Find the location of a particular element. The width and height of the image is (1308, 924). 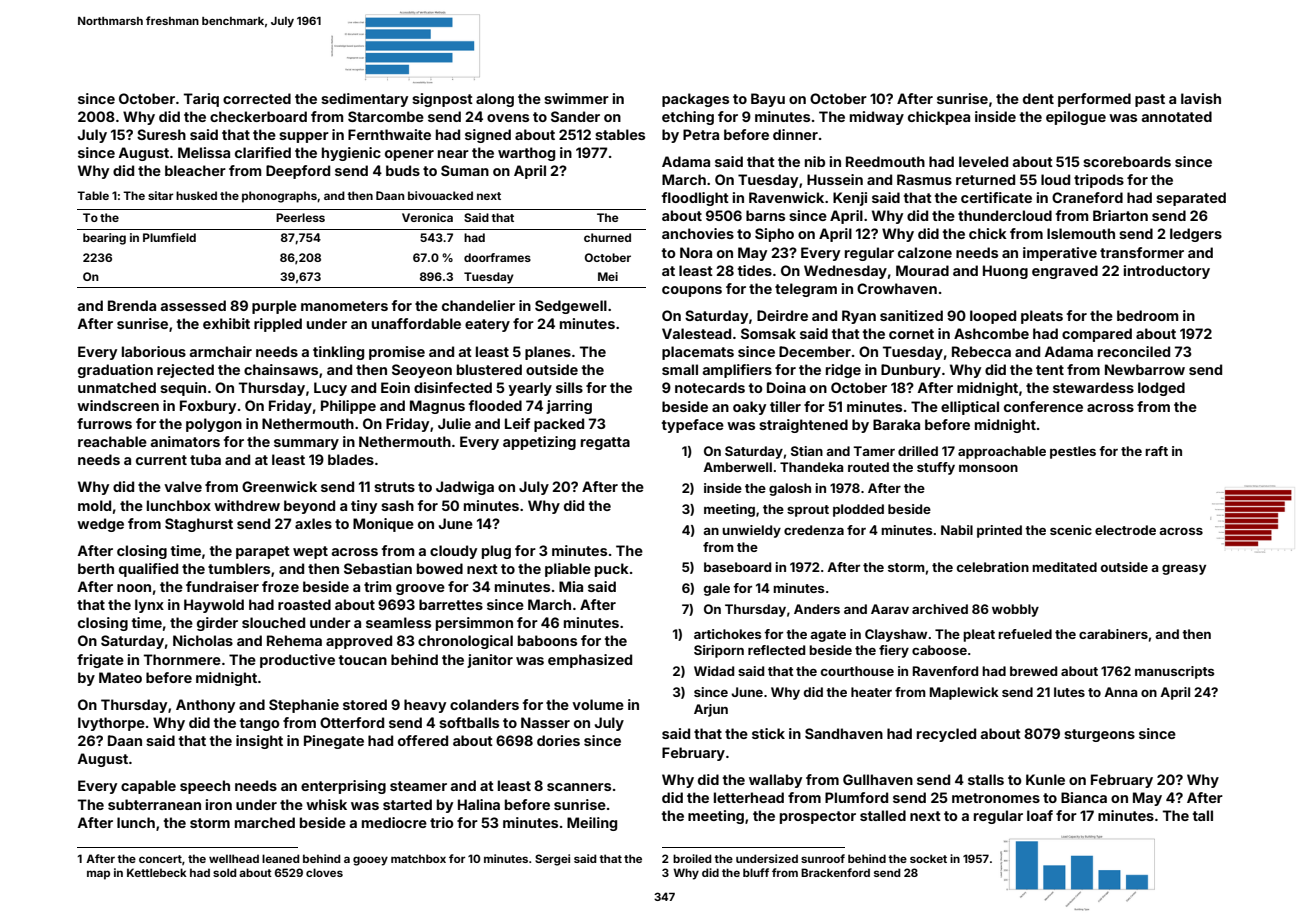

raft is located at coordinates (1156, 451).
